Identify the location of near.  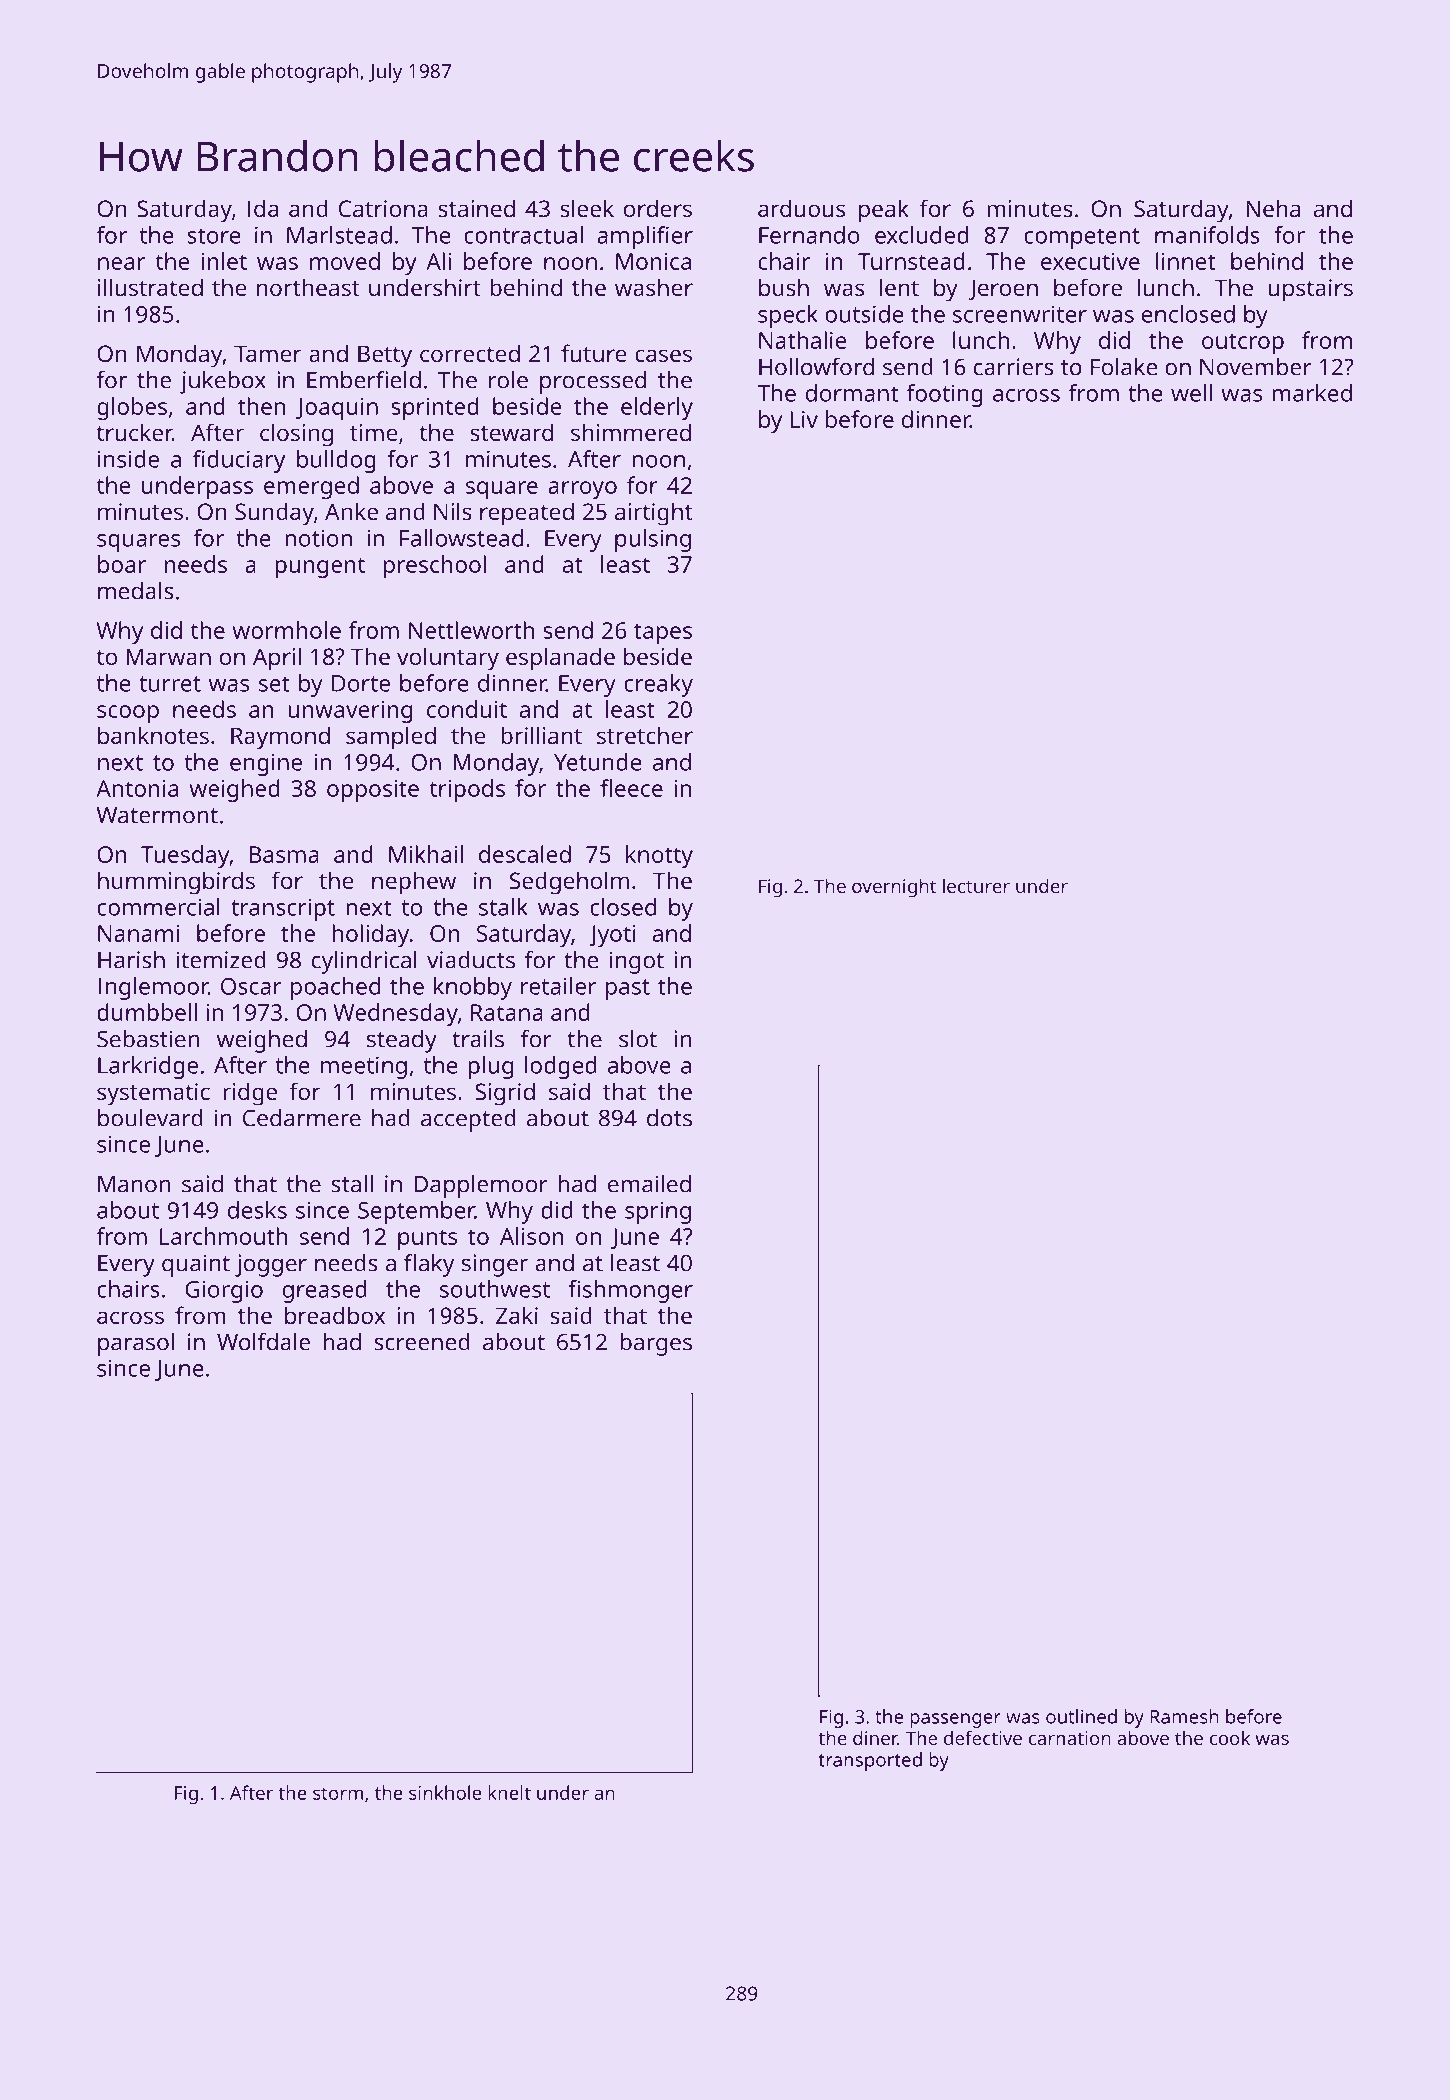
(121, 263).
